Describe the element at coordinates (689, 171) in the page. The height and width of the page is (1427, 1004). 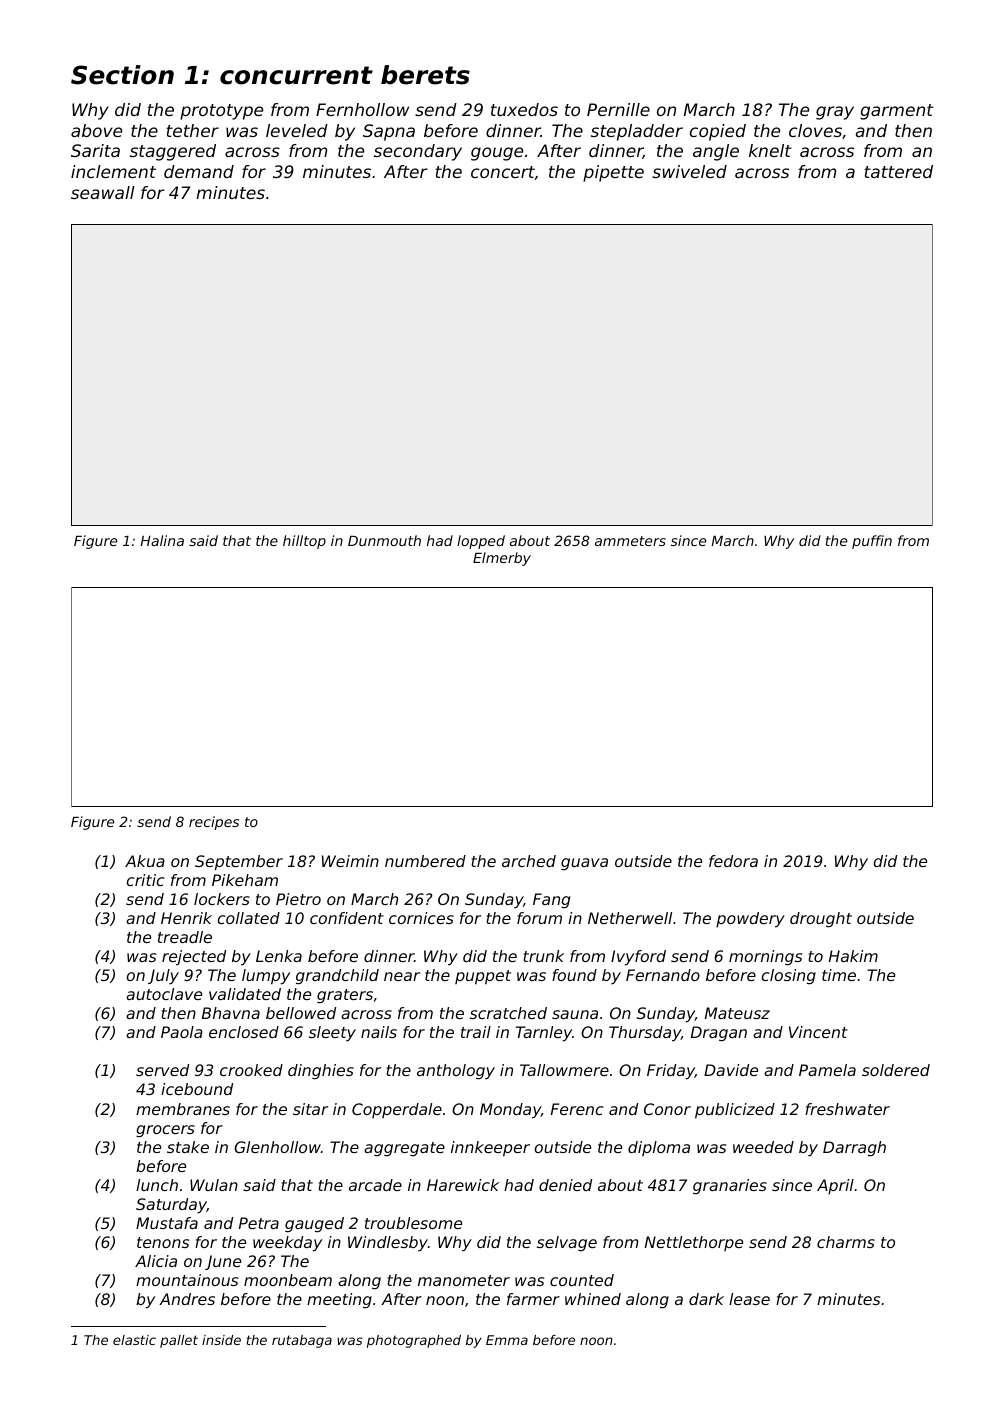
I see `swiveled` at that location.
